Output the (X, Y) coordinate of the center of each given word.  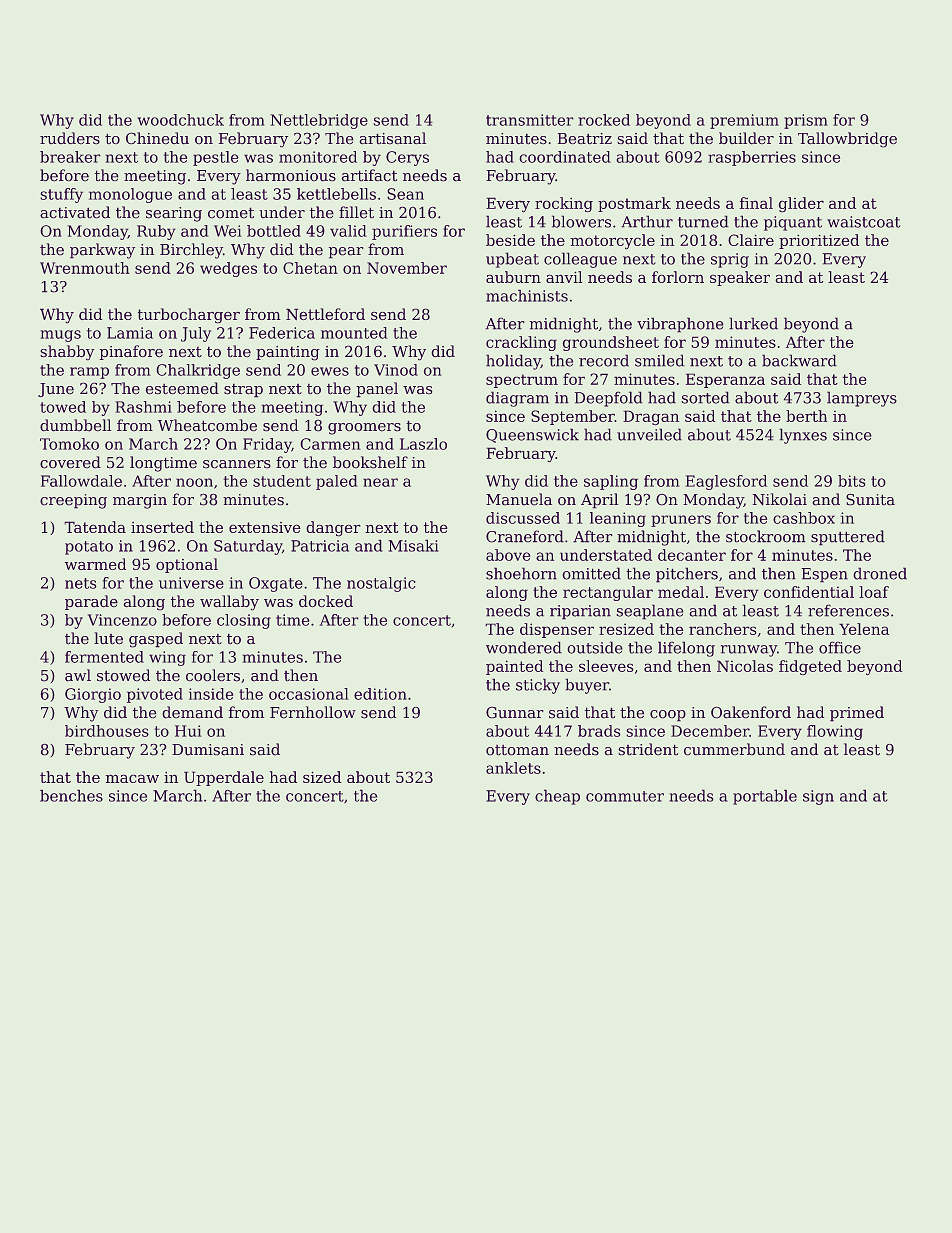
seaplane (650, 612)
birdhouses (107, 731)
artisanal (392, 138)
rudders (70, 138)
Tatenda (95, 527)
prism (806, 121)
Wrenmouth (85, 268)
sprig (730, 260)
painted (514, 667)
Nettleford (325, 314)
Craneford (525, 536)
